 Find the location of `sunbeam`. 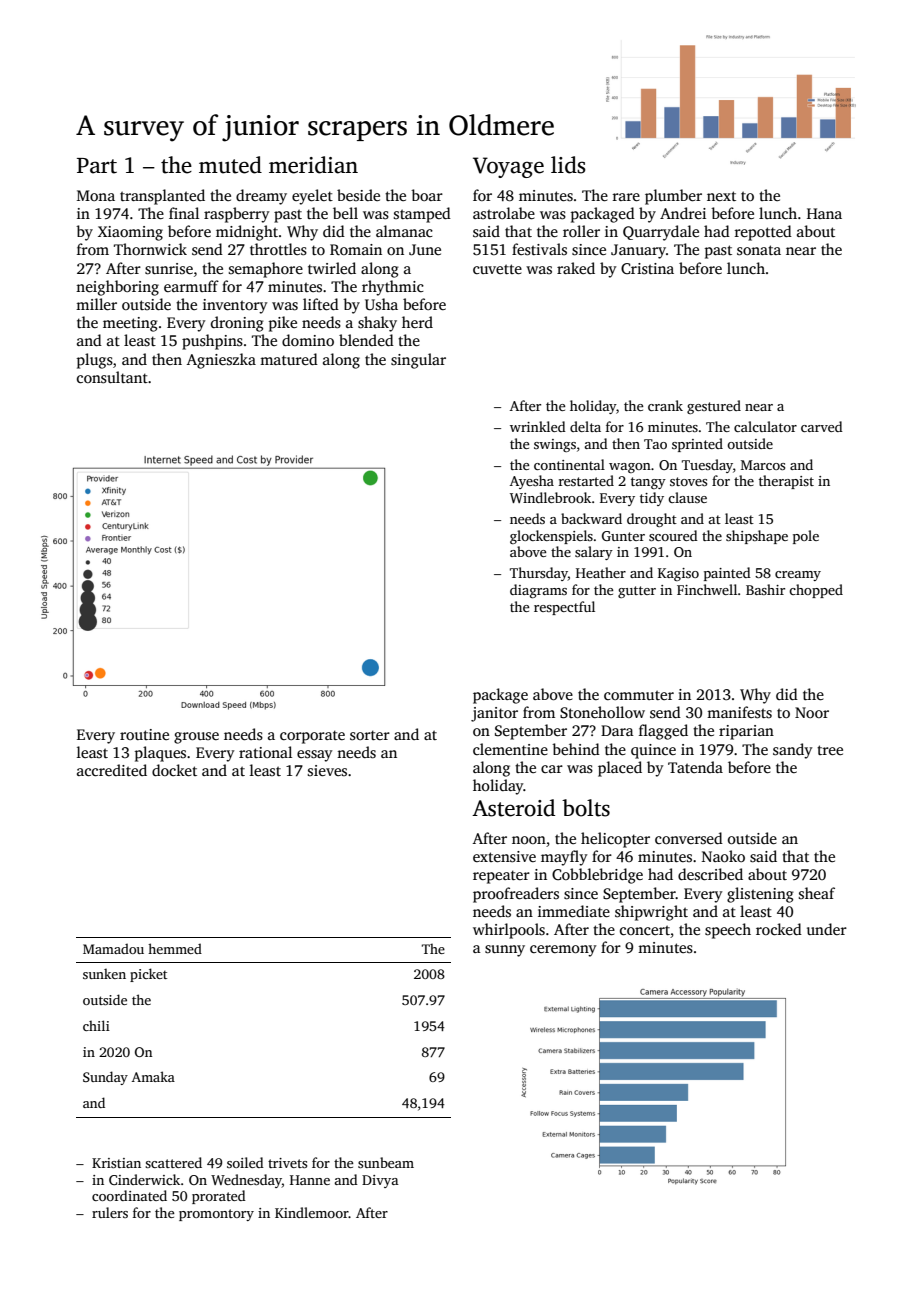

sunbeam is located at coordinates (386, 1162).
